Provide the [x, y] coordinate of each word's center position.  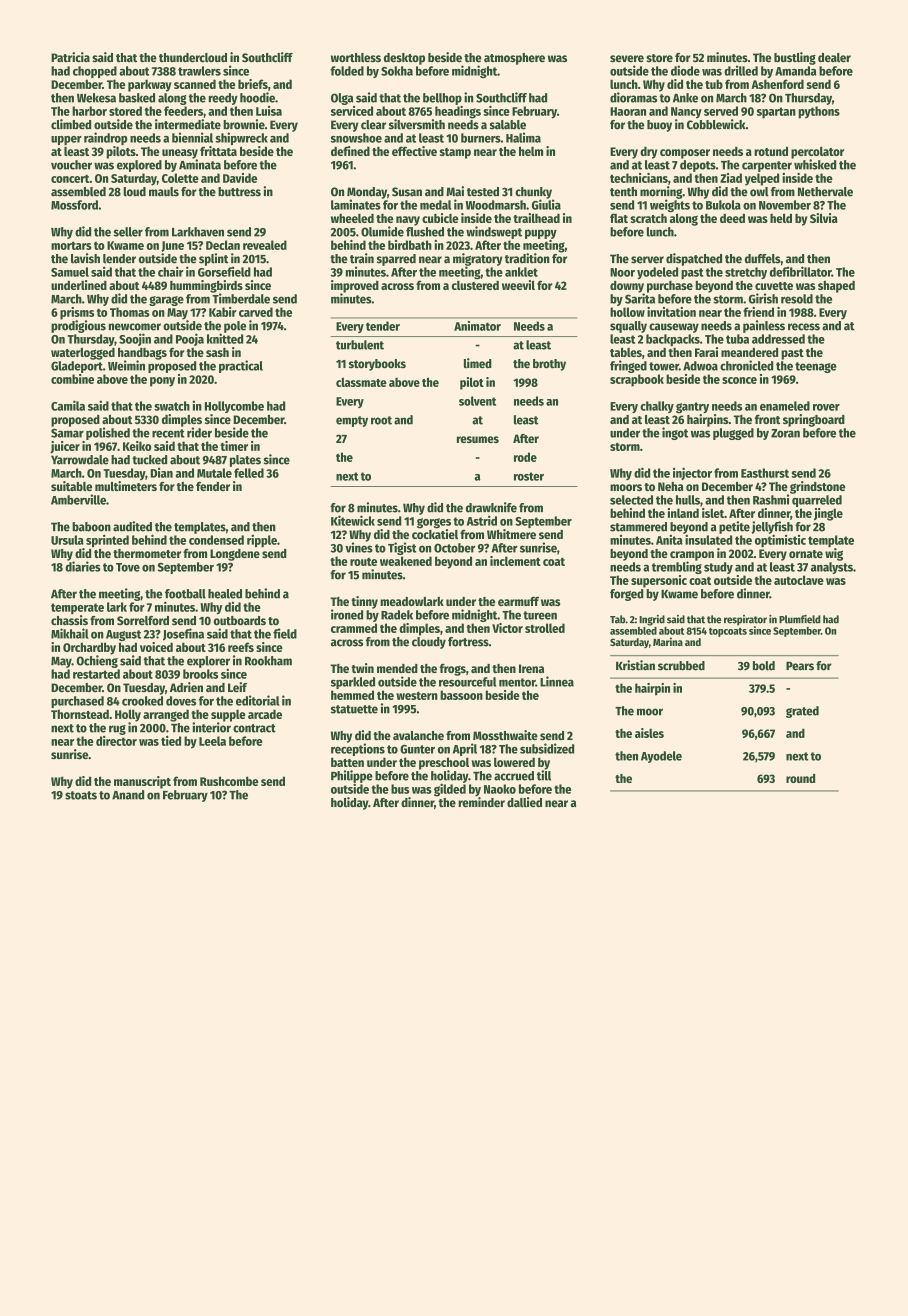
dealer [834, 58]
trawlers [199, 71]
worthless [356, 57]
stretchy [746, 273]
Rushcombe [229, 781]
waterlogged [83, 353]
